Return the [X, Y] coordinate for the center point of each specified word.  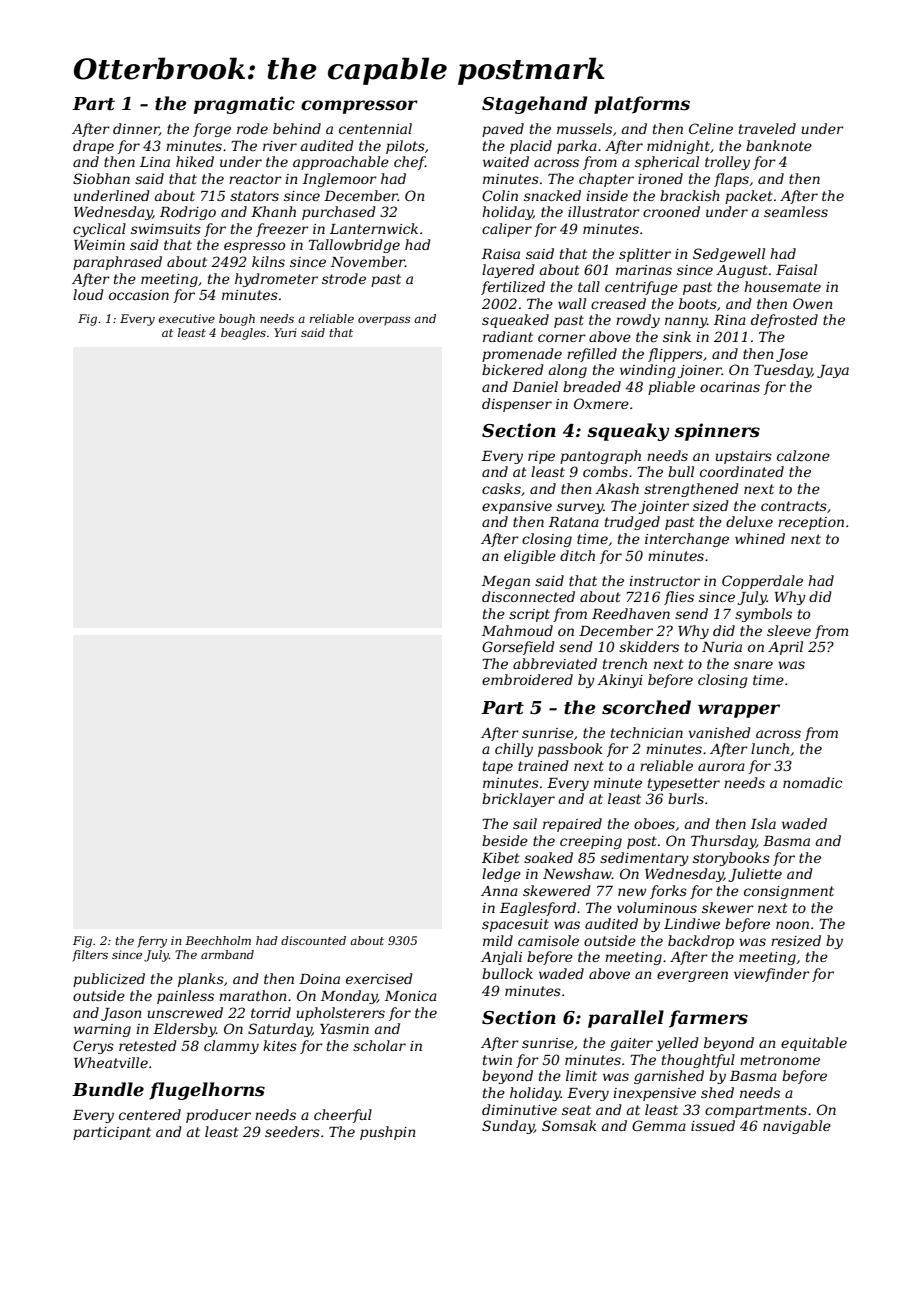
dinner [136, 129]
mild [498, 940]
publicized [109, 980]
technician [647, 732]
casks [501, 488]
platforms [642, 105]
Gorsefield [518, 648]
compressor [359, 107]
